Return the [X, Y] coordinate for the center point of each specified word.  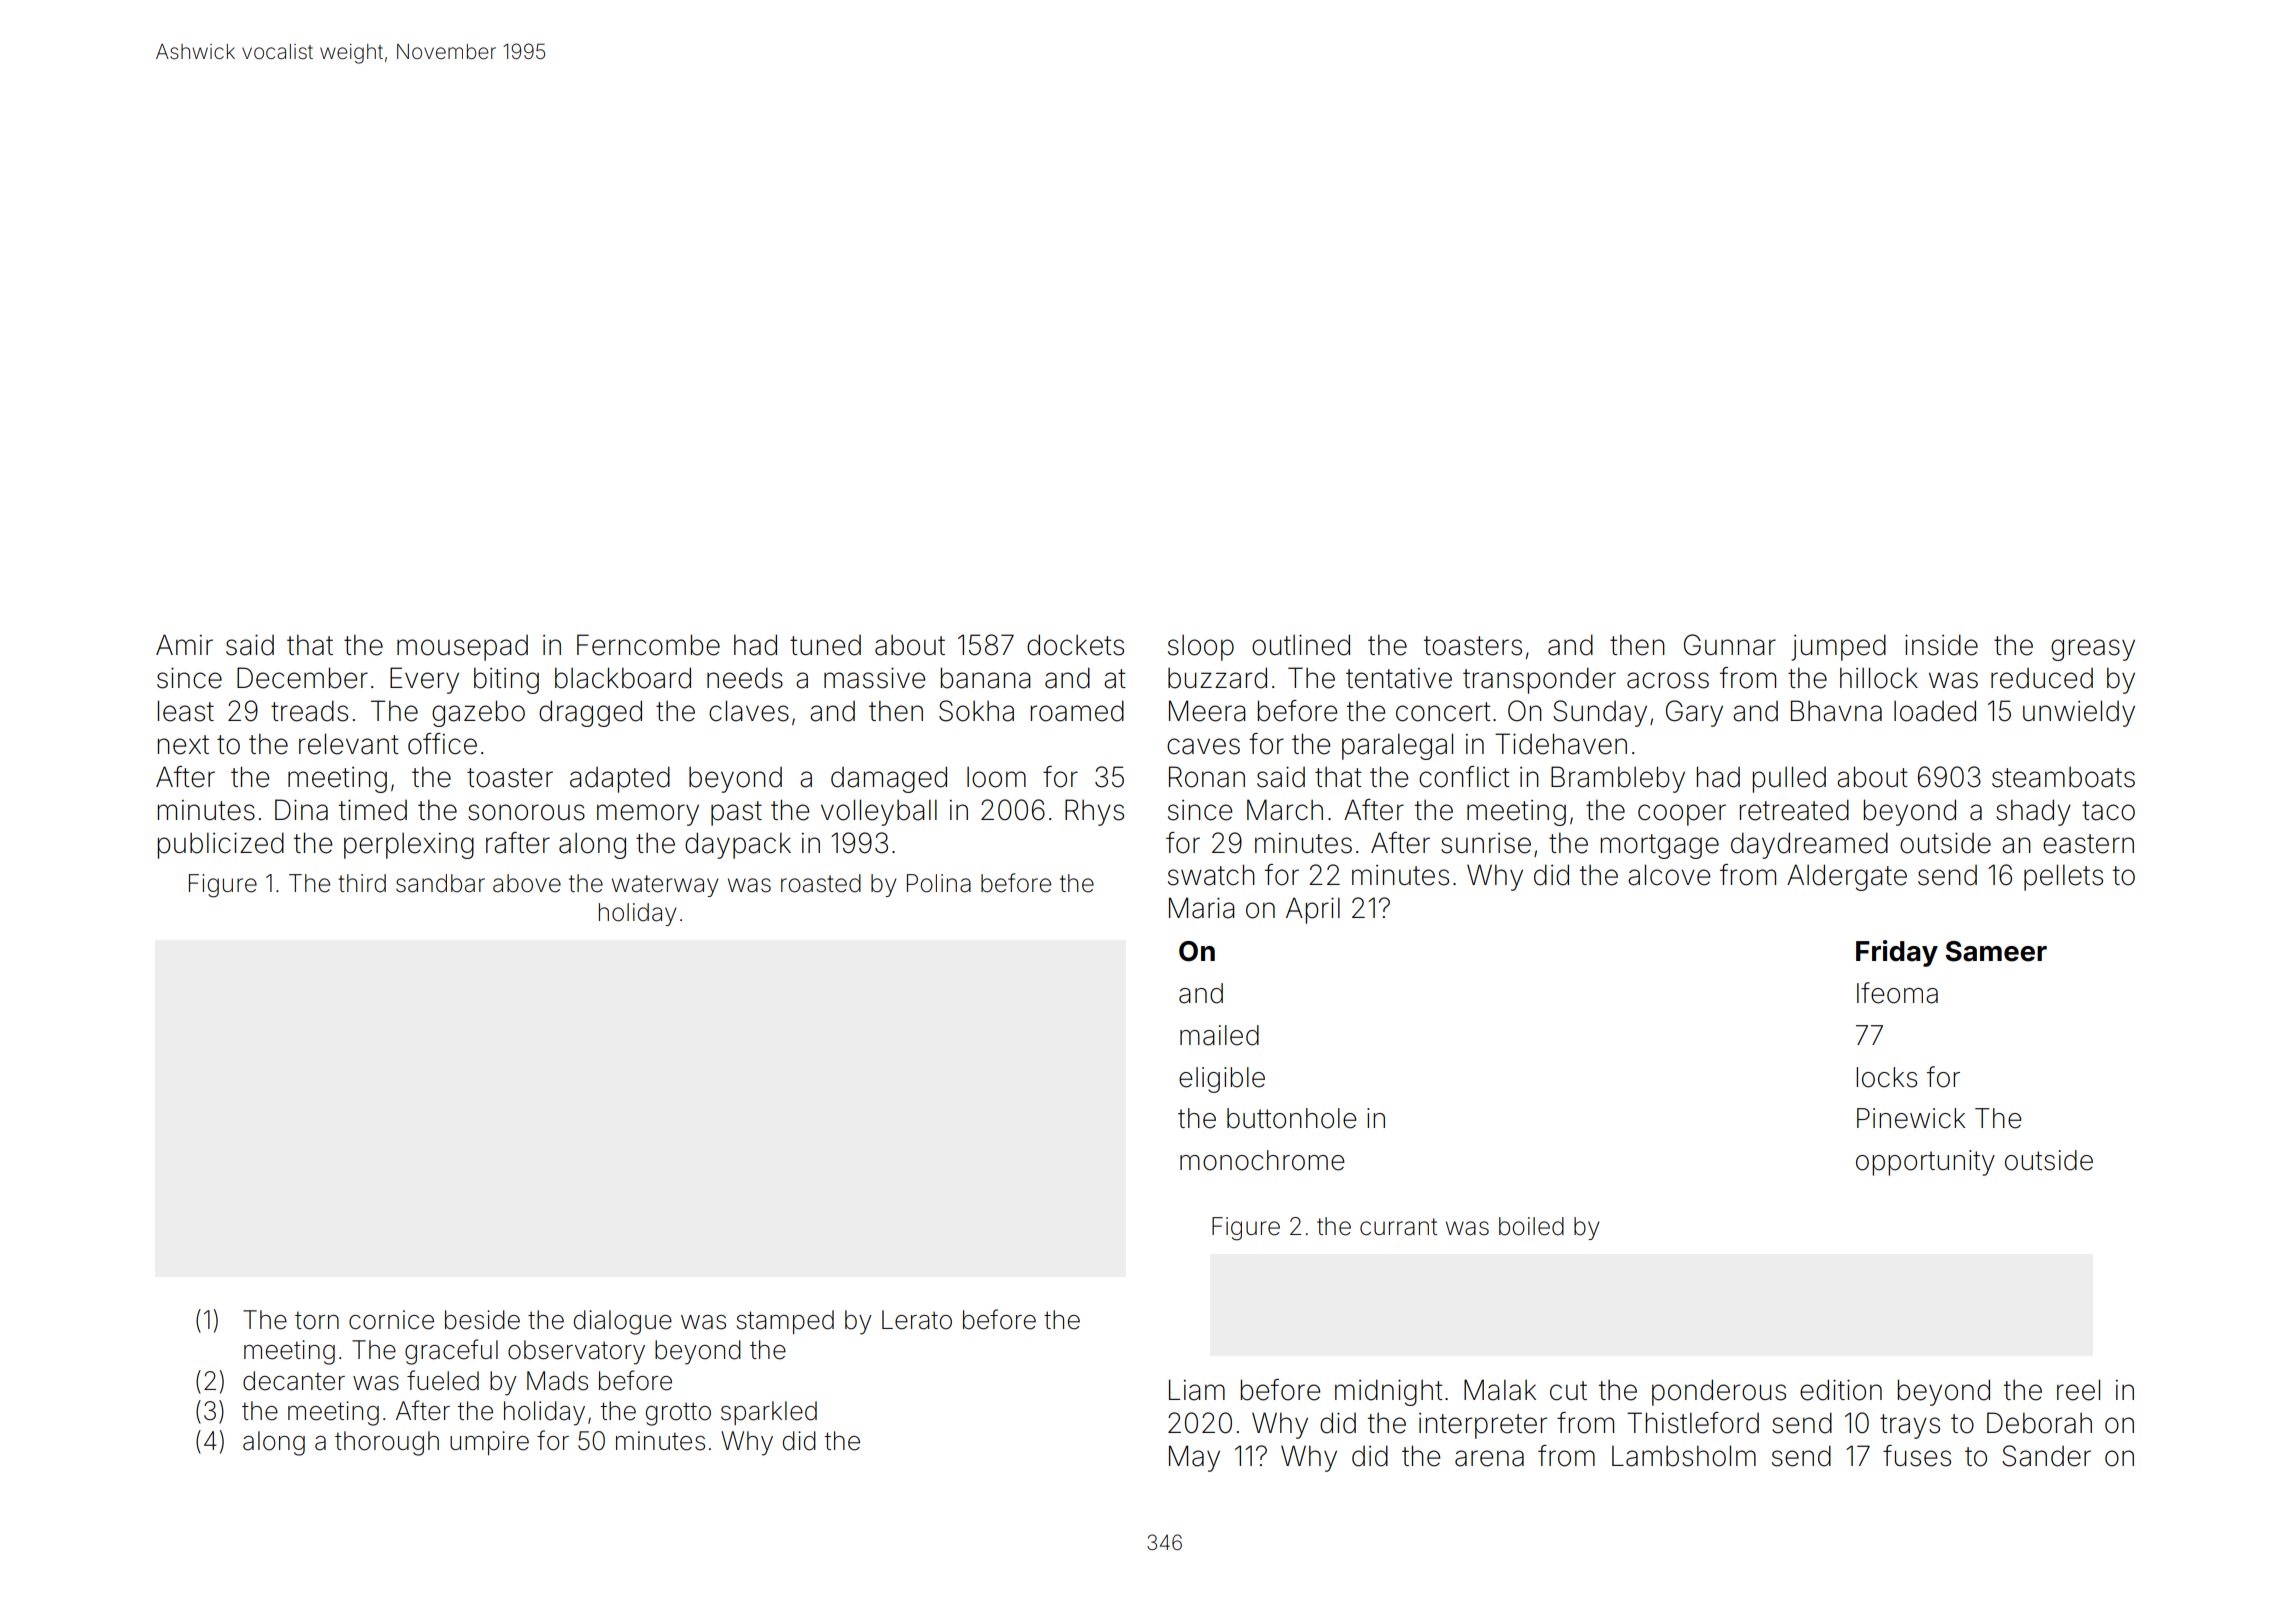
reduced [2042, 678]
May [1194, 1458]
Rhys [1094, 812]
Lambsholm [1684, 1456]
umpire [489, 1443]
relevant [349, 744]
